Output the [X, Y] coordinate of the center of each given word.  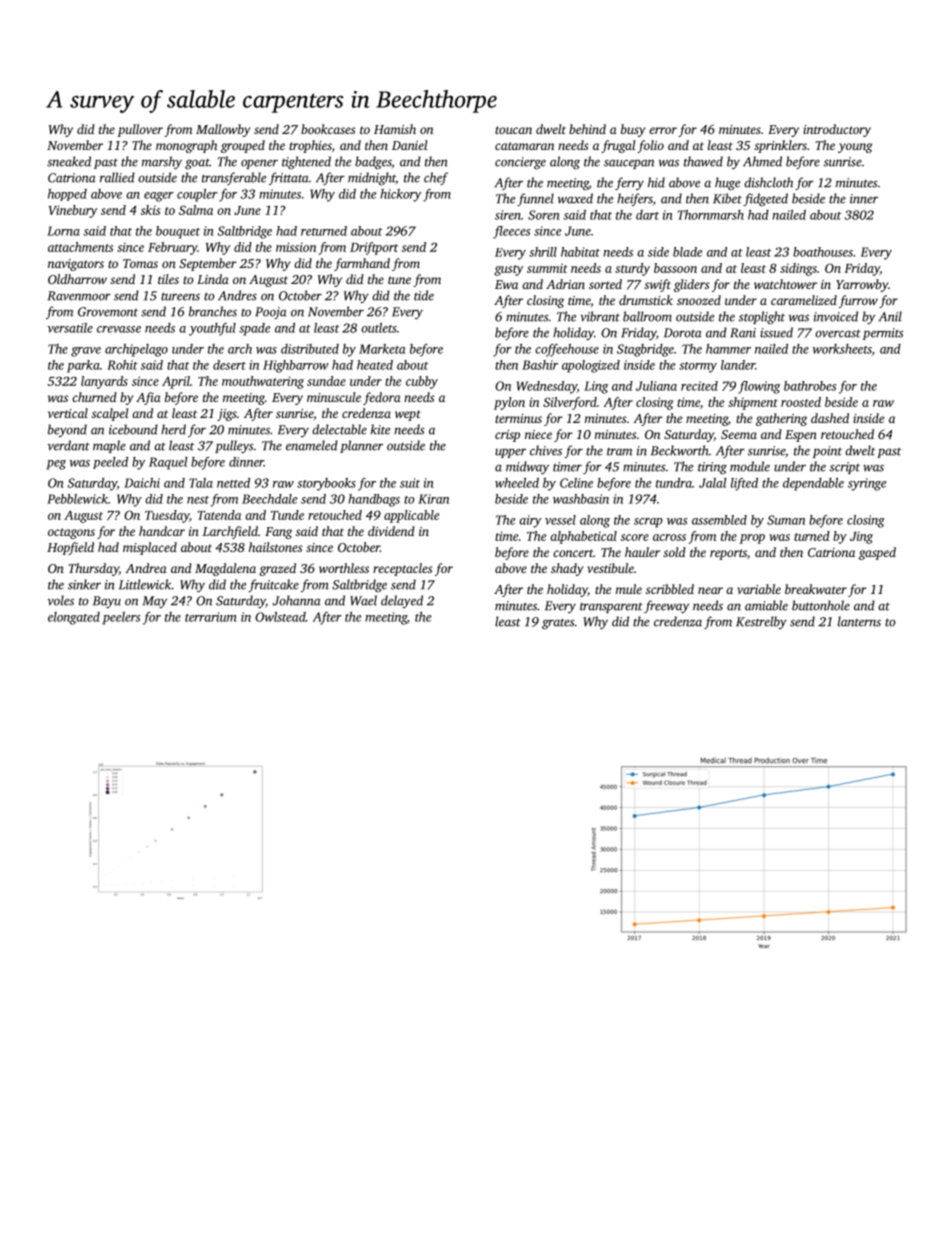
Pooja [271, 313]
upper [510, 453]
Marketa [382, 349]
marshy [162, 162]
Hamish [395, 129]
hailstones [275, 547]
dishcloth [768, 182]
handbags [374, 500]
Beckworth [680, 450]
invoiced [836, 316]
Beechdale [269, 499]
